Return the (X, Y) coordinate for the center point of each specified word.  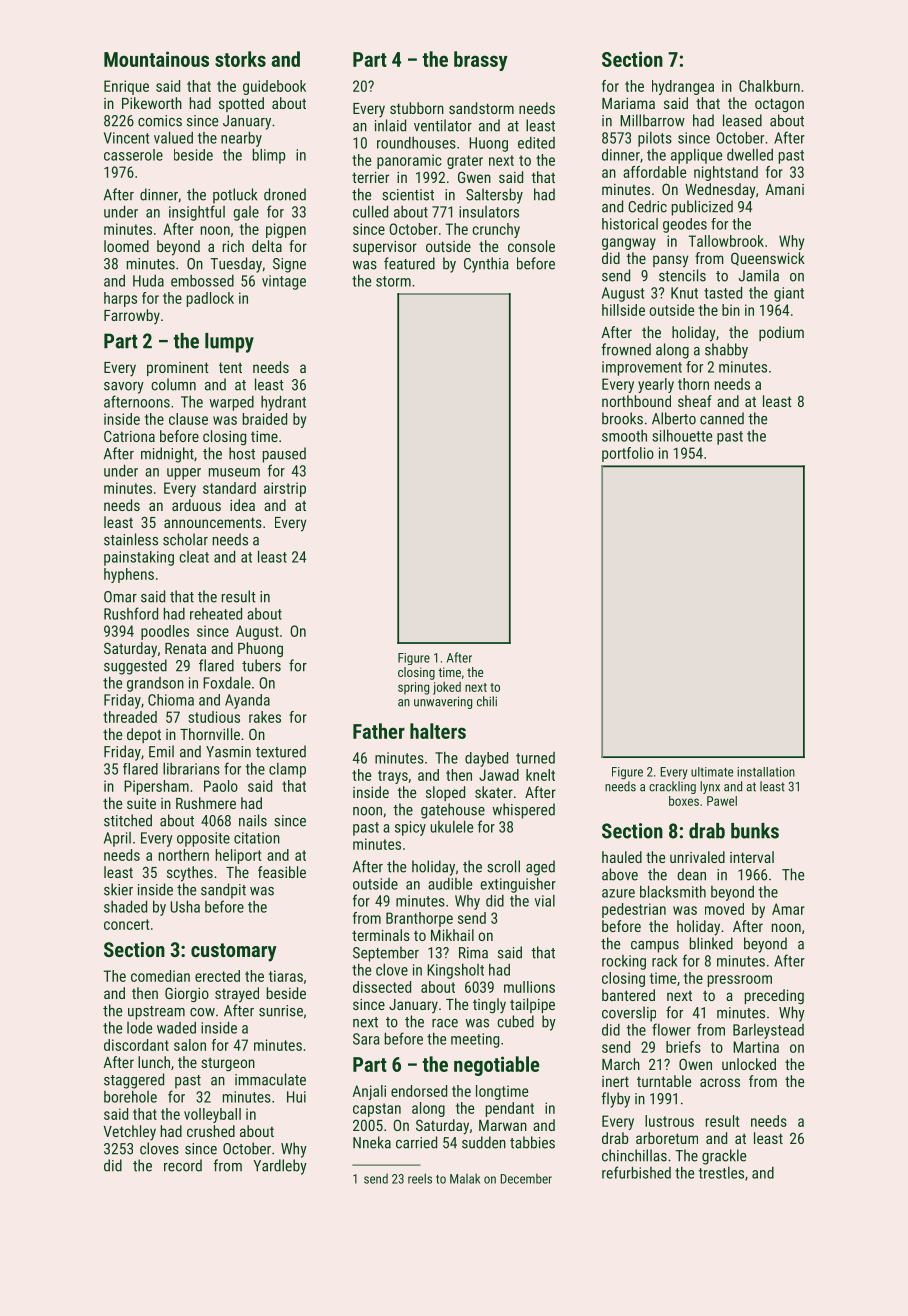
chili (487, 701)
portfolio (628, 454)
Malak (465, 1178)
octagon (779, 105)
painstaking (139, 558)
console (531, 246)
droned (285, 194)
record (183, 1165)
